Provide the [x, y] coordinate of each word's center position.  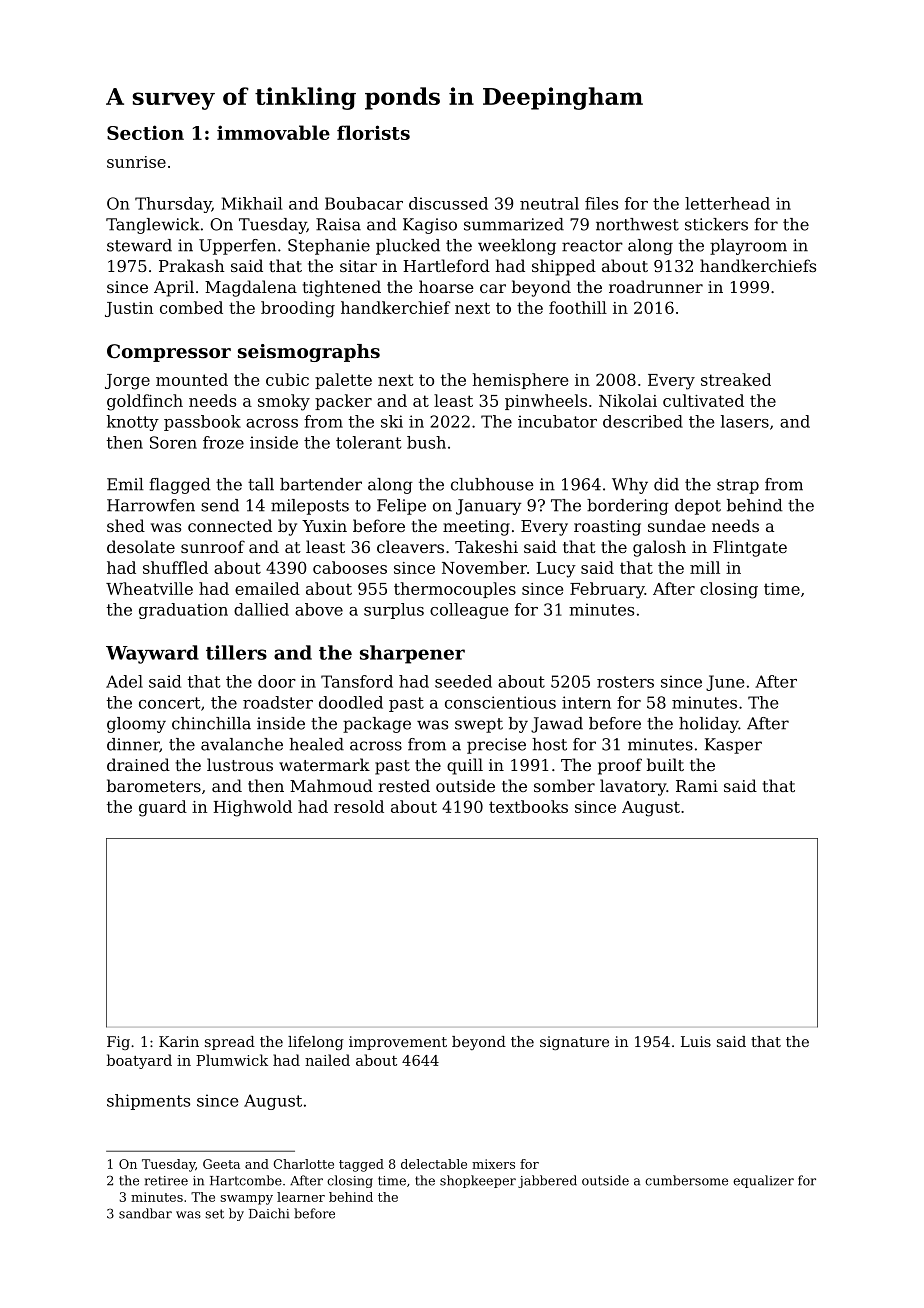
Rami [697, 786]
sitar [358, 266]
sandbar [145, 1213]
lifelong [316, 1043]
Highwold [252, 808]
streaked [736, 379]
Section [145, 132]
